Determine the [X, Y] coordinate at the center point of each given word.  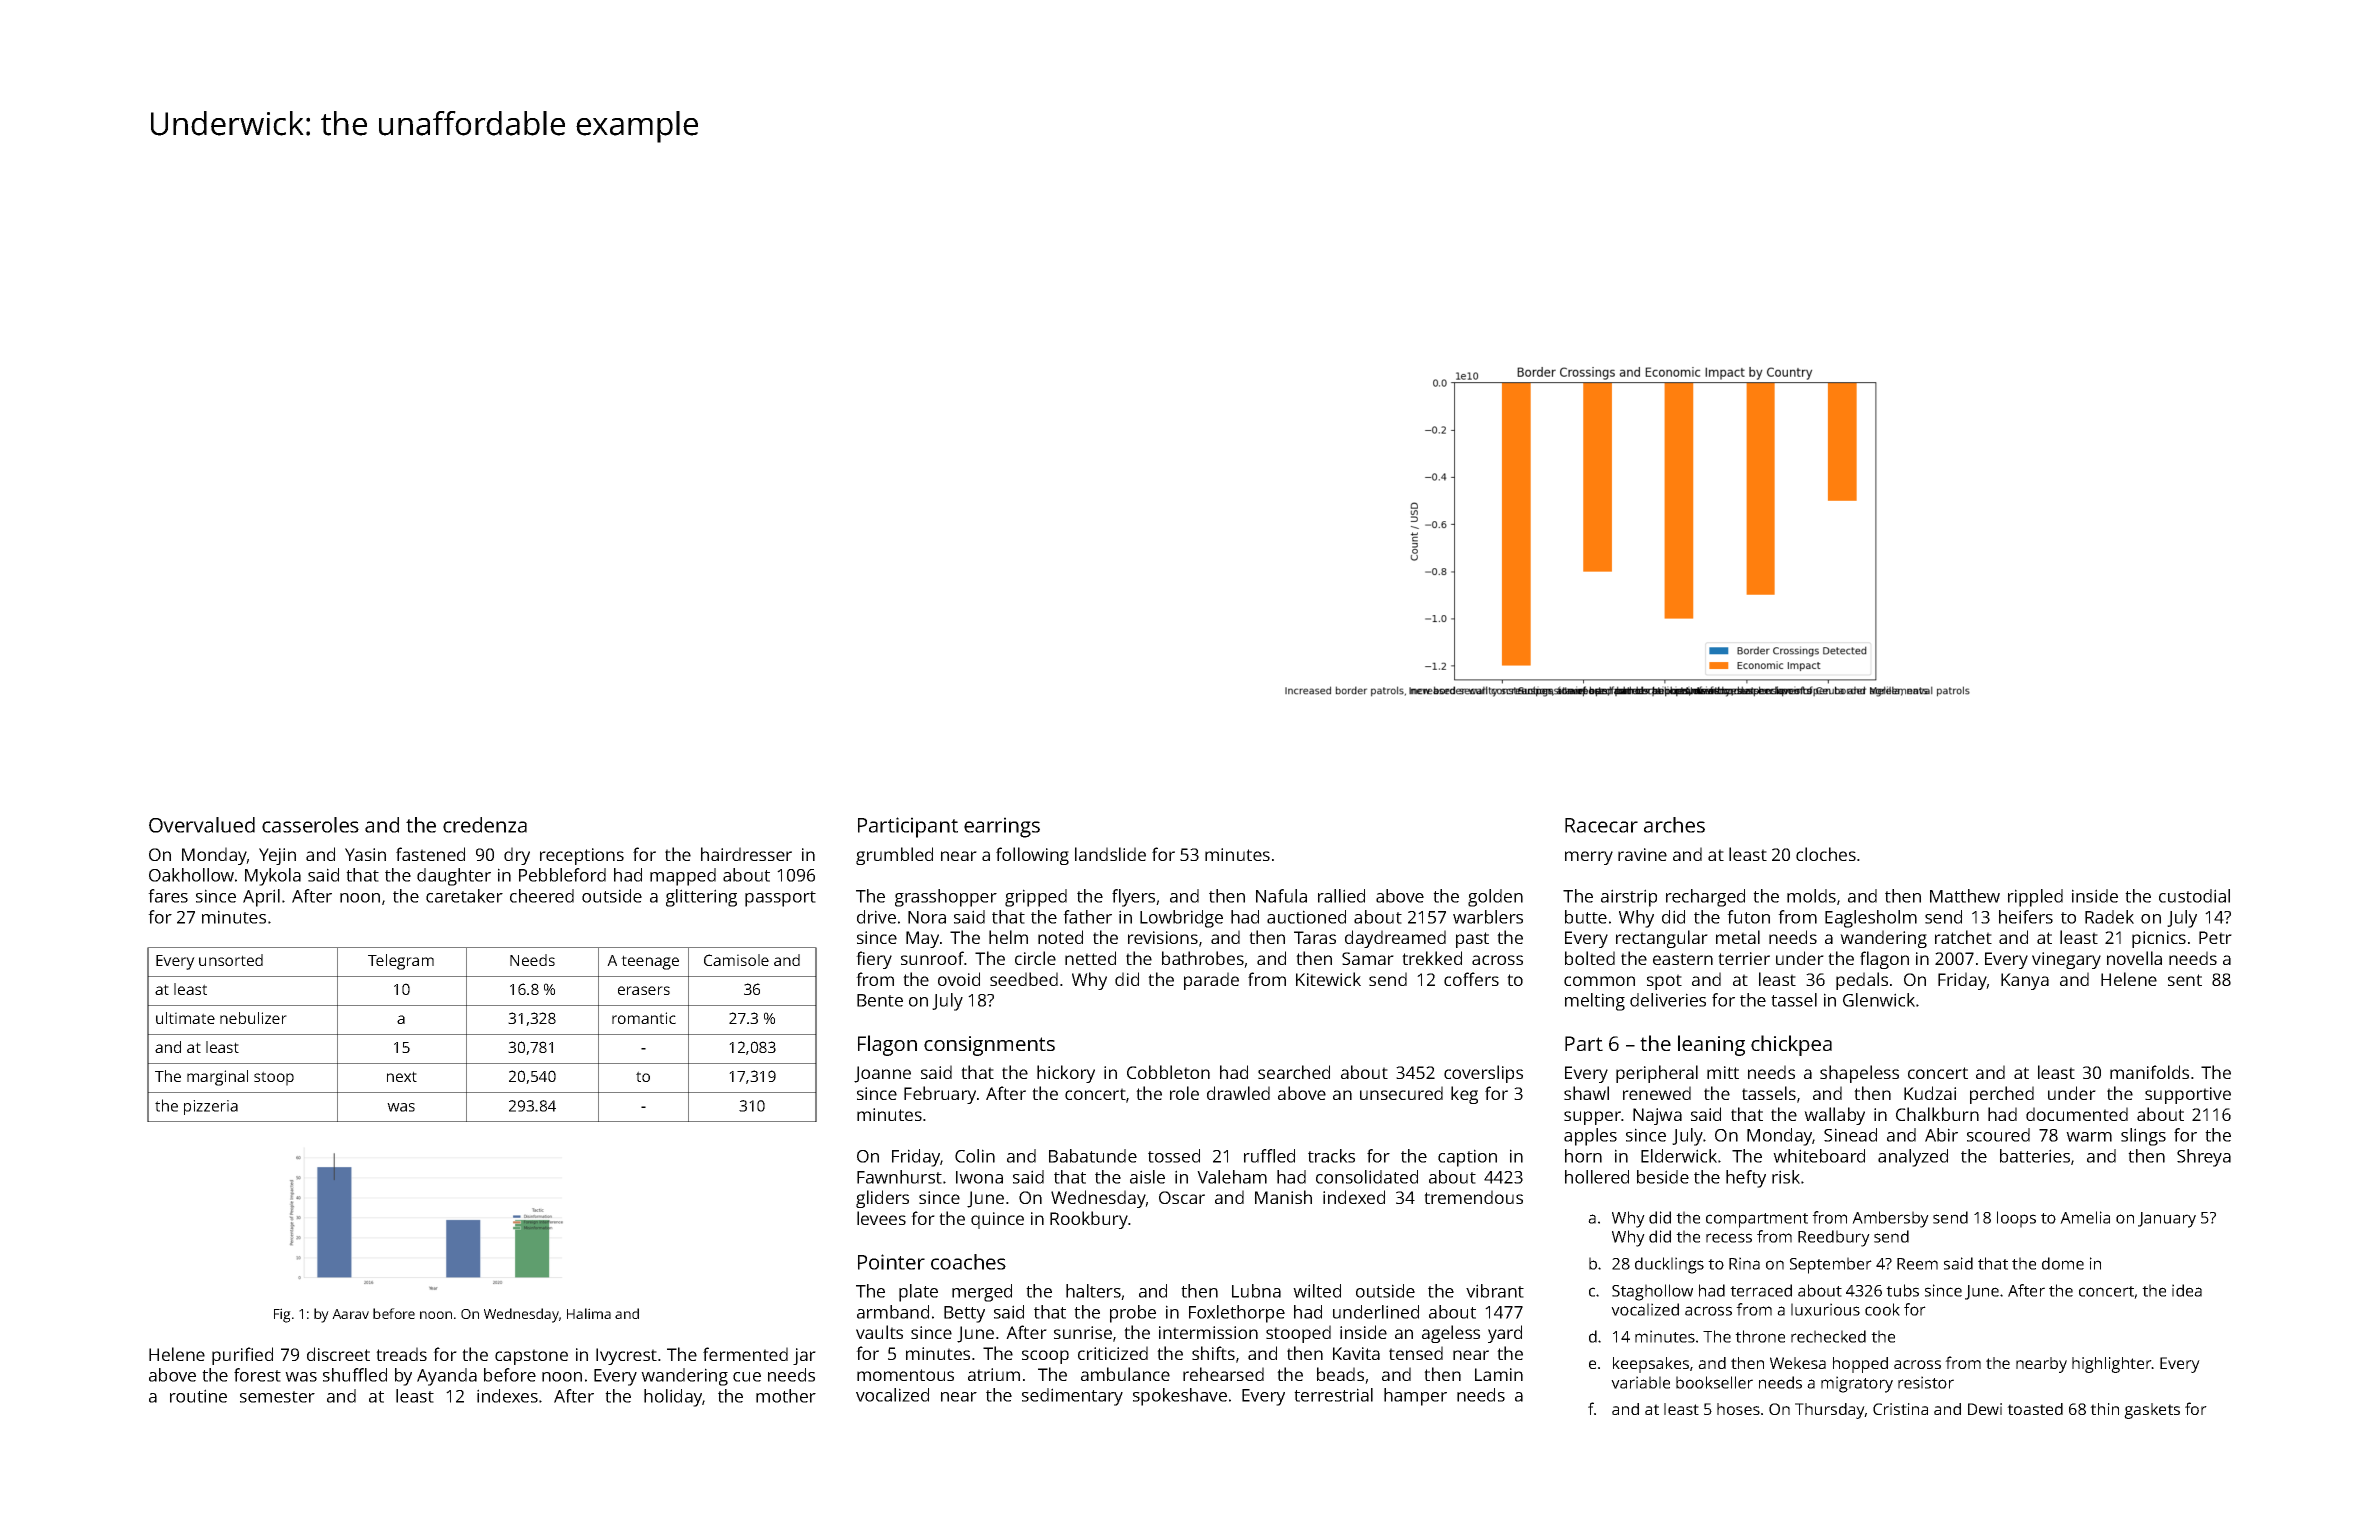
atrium [994, 1374]
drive [876, 917]
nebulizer [253, 1018]
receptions [582, 856]
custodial [2194, 896]
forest [257, 1375]
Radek [2109, 917]
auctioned [1306, 917]
